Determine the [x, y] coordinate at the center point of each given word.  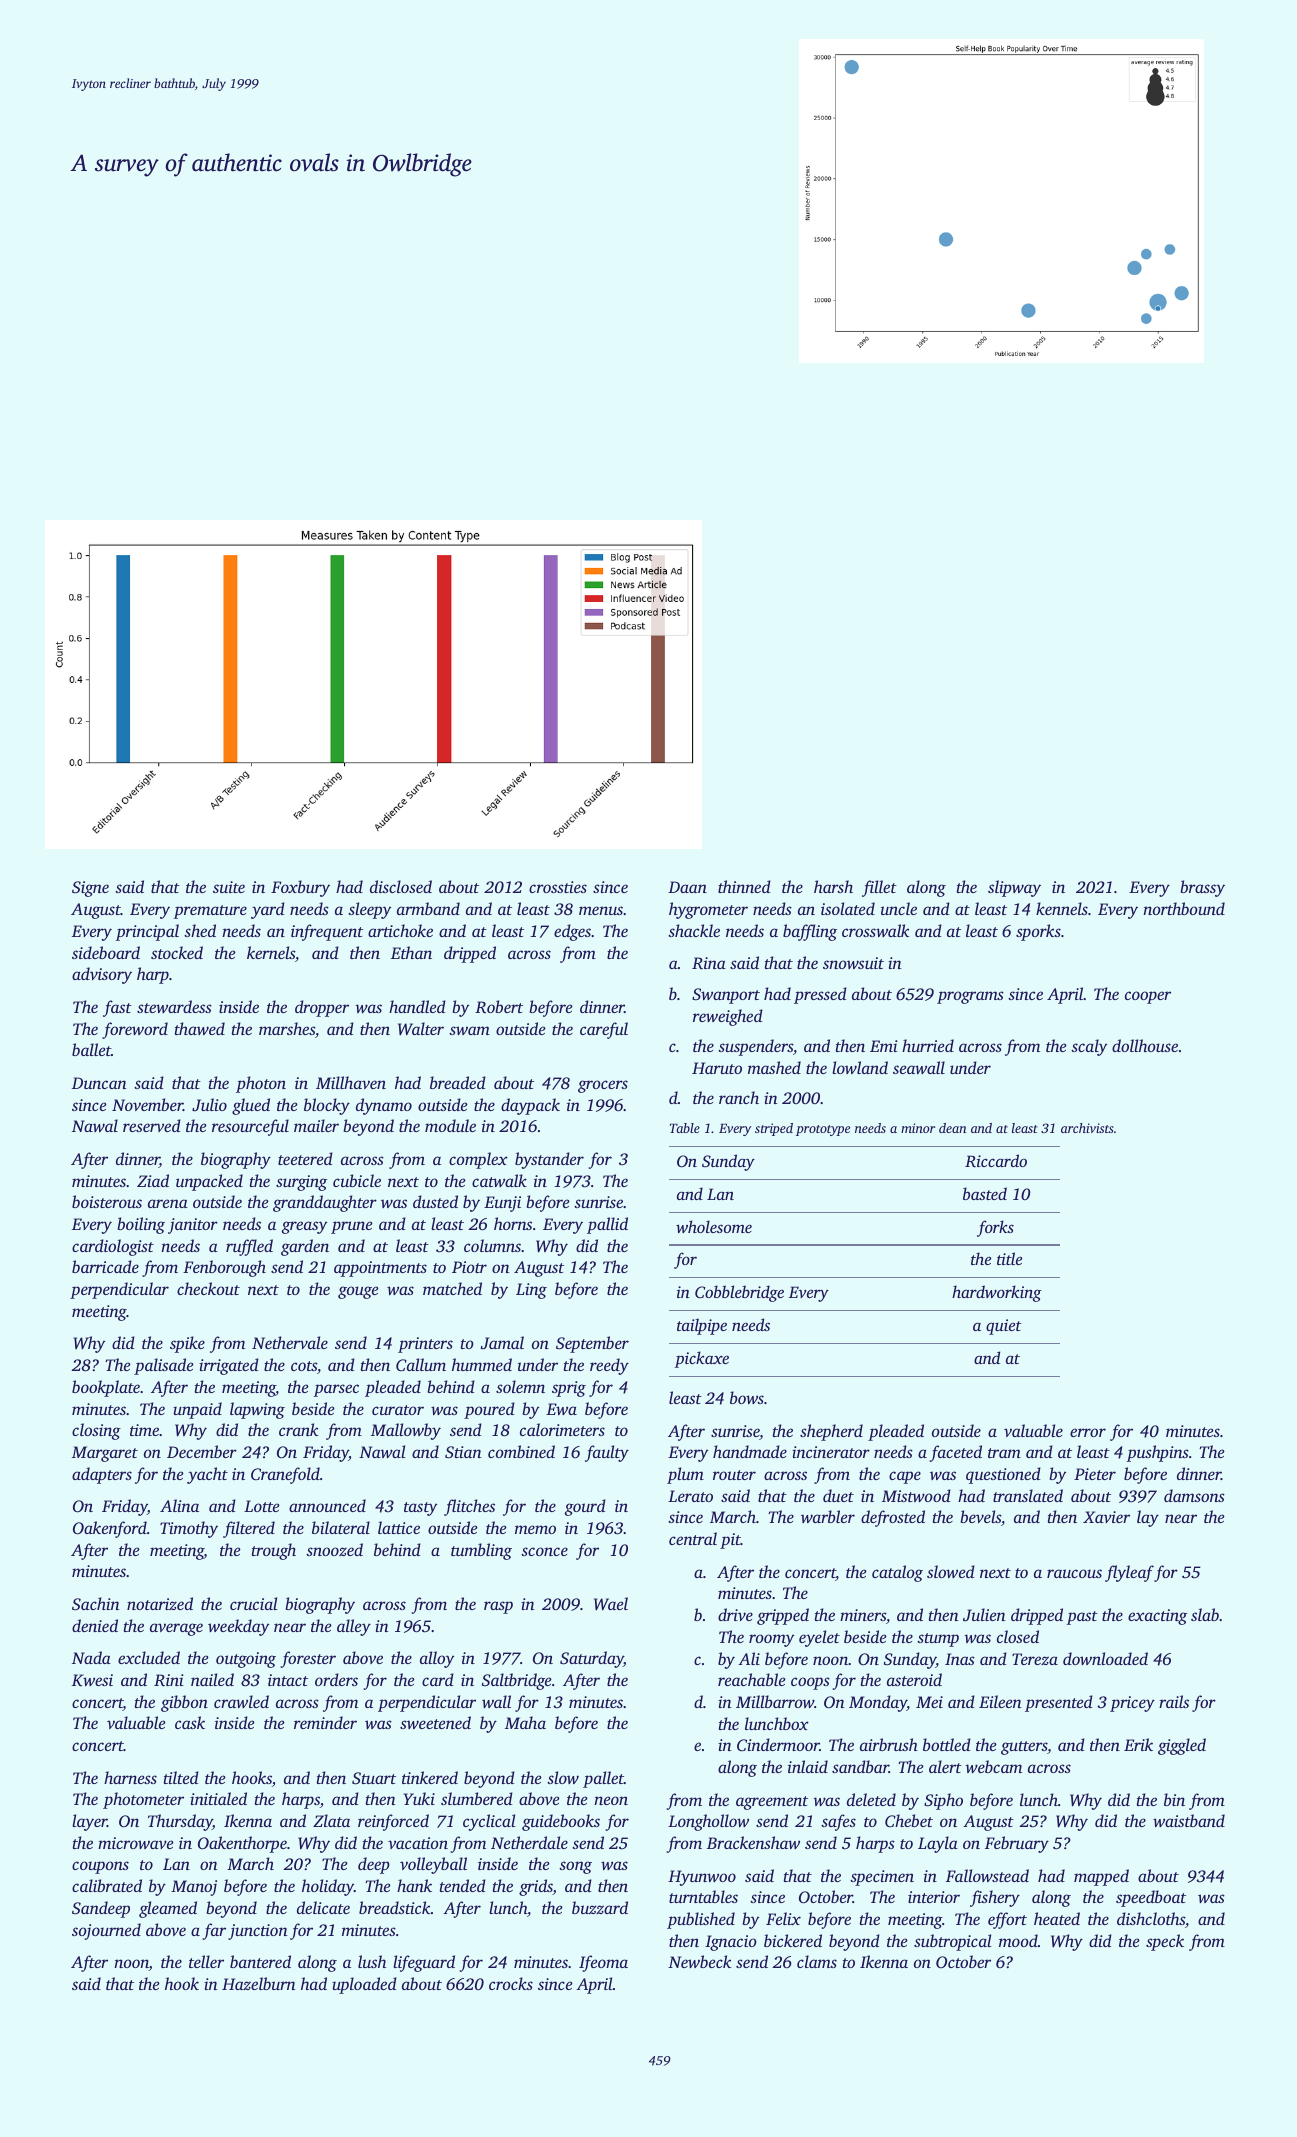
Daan [687, 887]
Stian [463, 1452]
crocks [511, 1983]
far [214, 1931]
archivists [1087, 1128]
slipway [1014, 888]
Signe [90, 889]
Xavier [1106, 1517]
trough [274, 1551]
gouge [358, 1292]
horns [513, 1223]
